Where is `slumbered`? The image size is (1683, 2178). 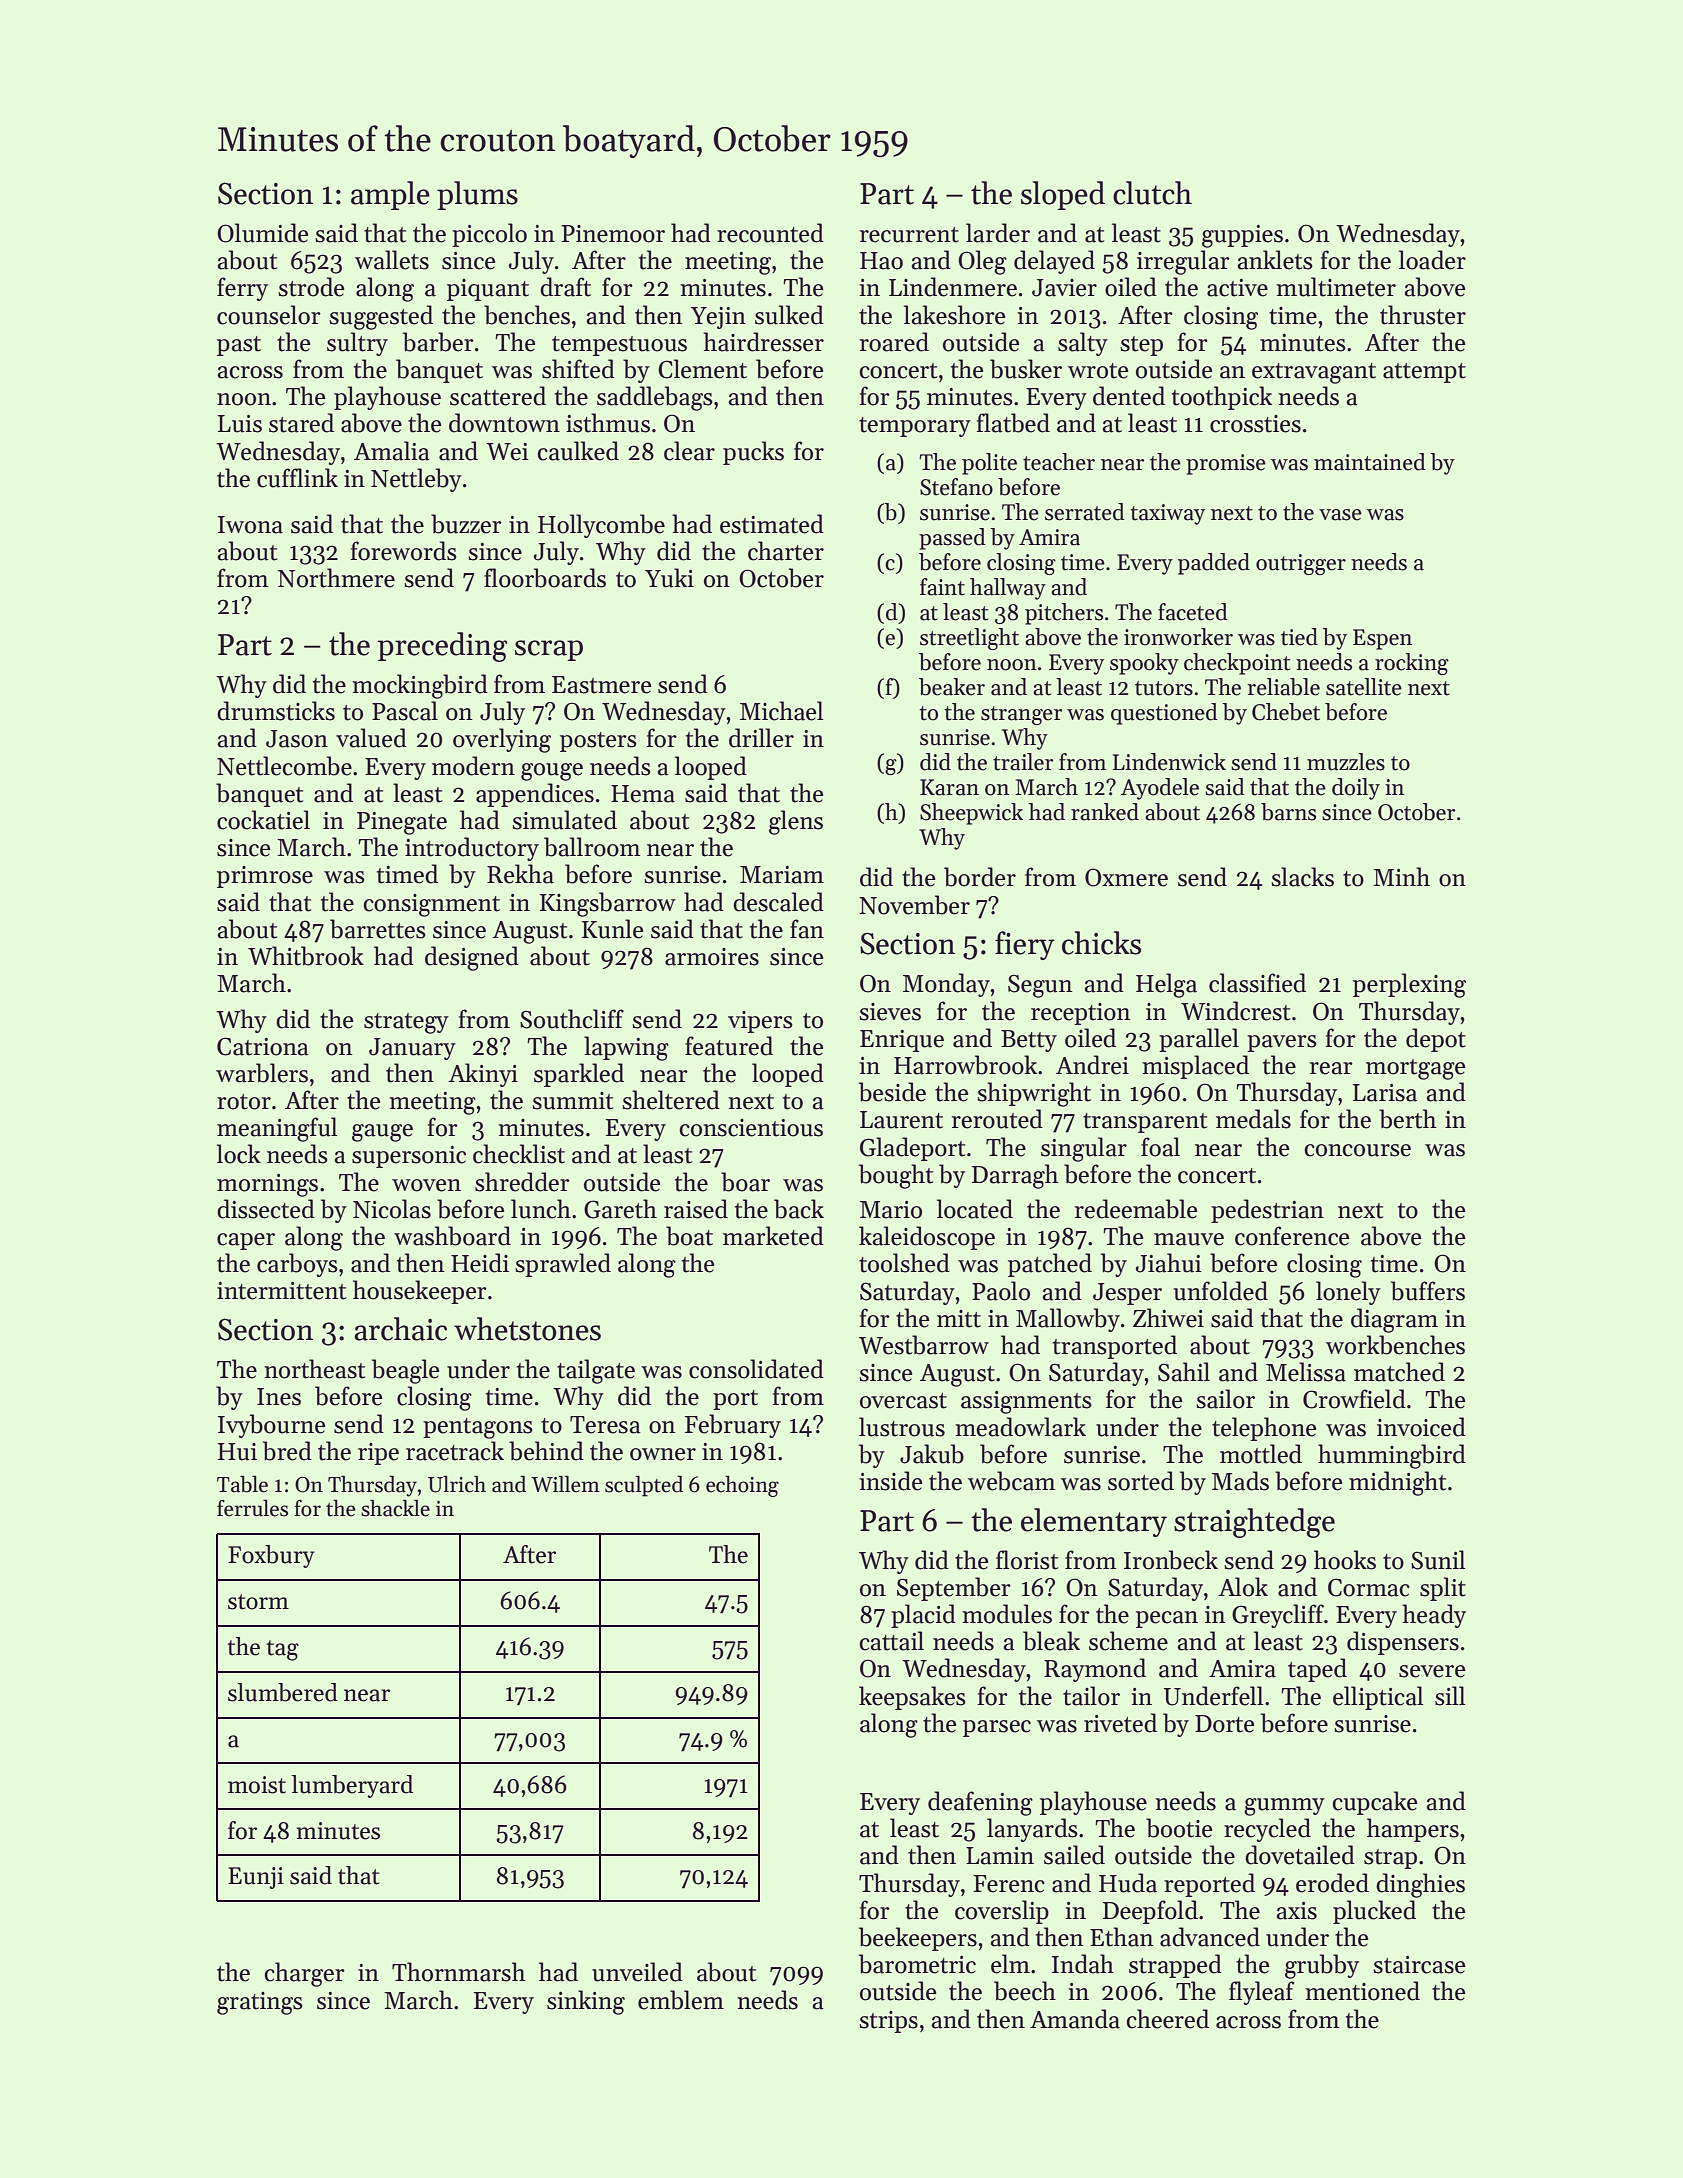 slumbered is located at coordinates (283, 1692).
